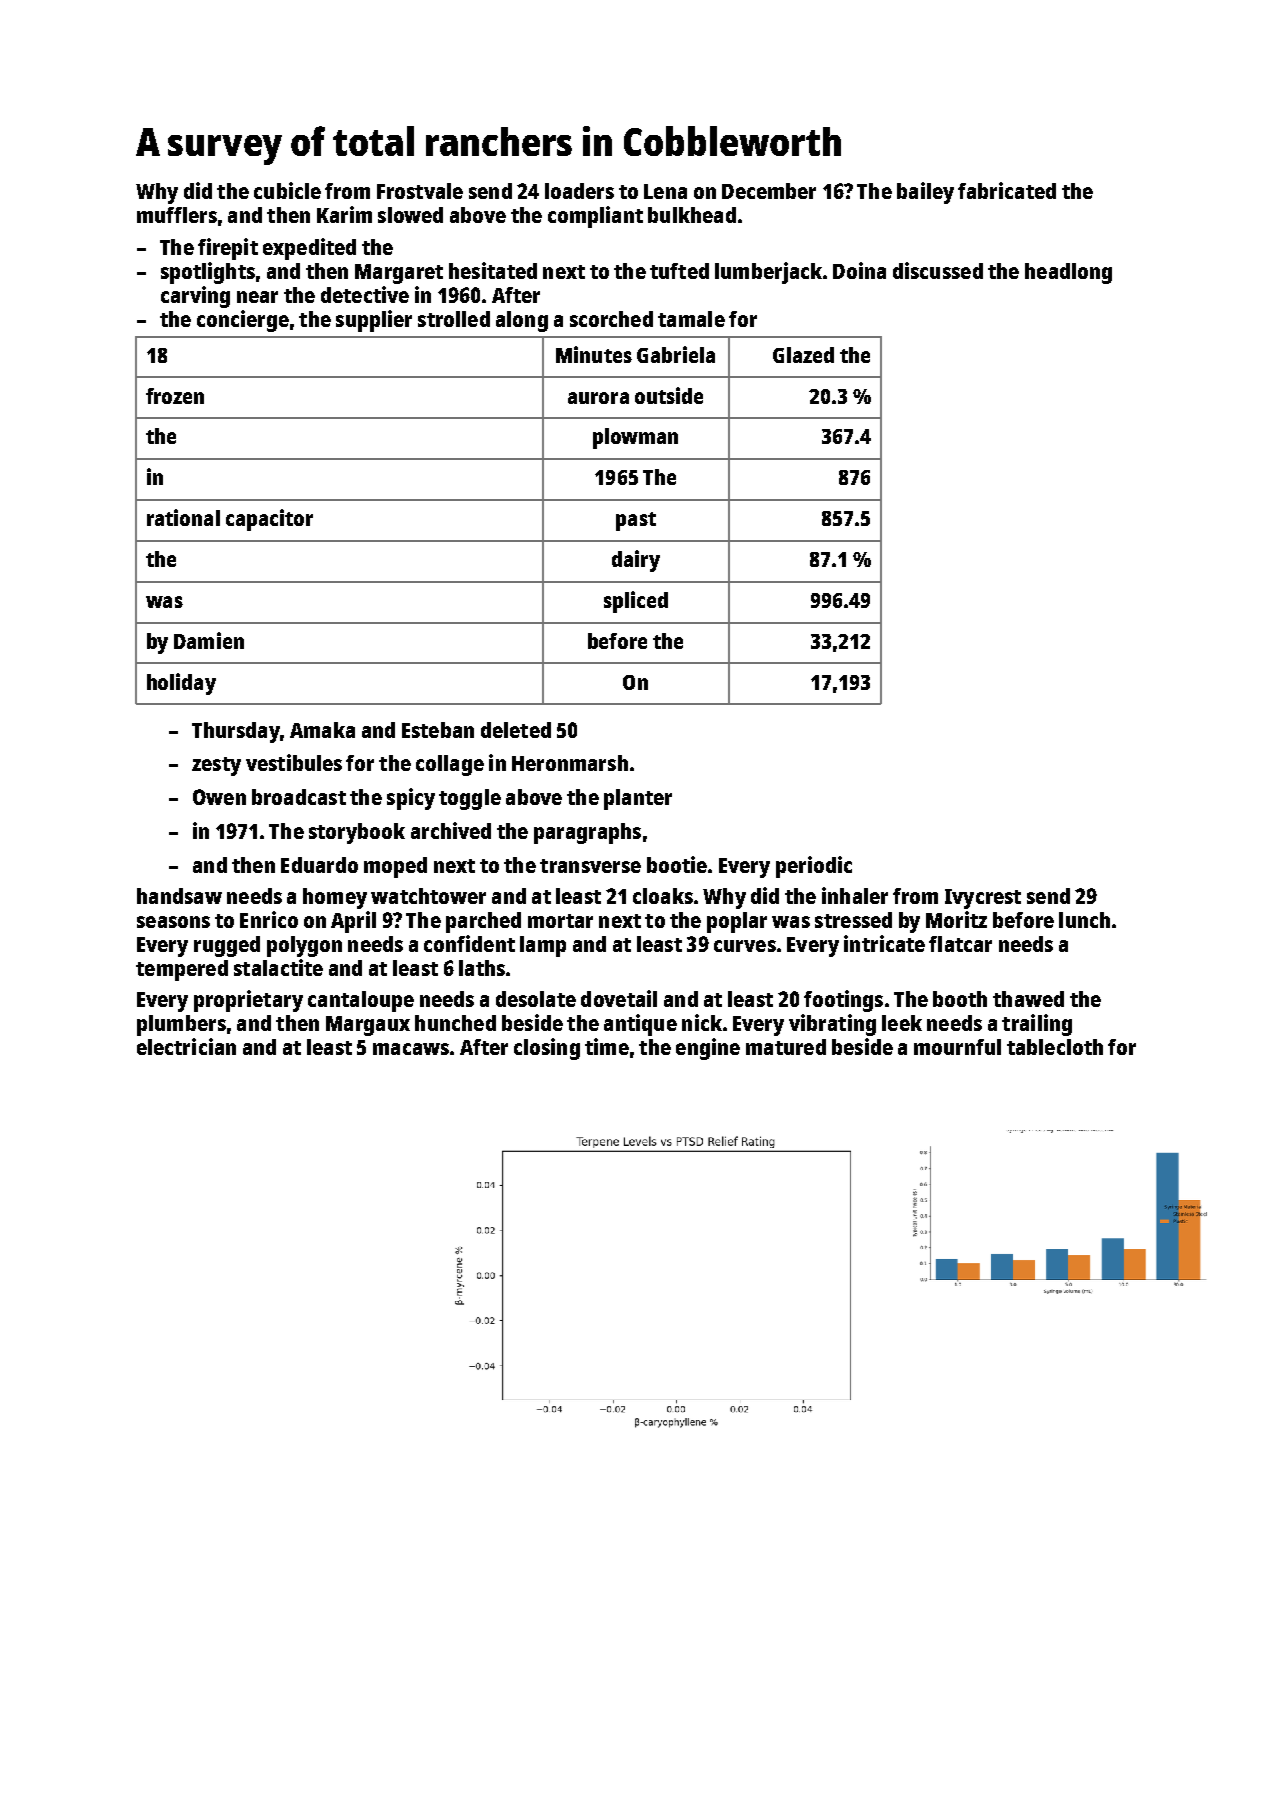 The height and width of the document is (1809, 1279). What do you see at coordinates (579, 191) in the document?
I see `loaders` at bounding box center [579, 191].
